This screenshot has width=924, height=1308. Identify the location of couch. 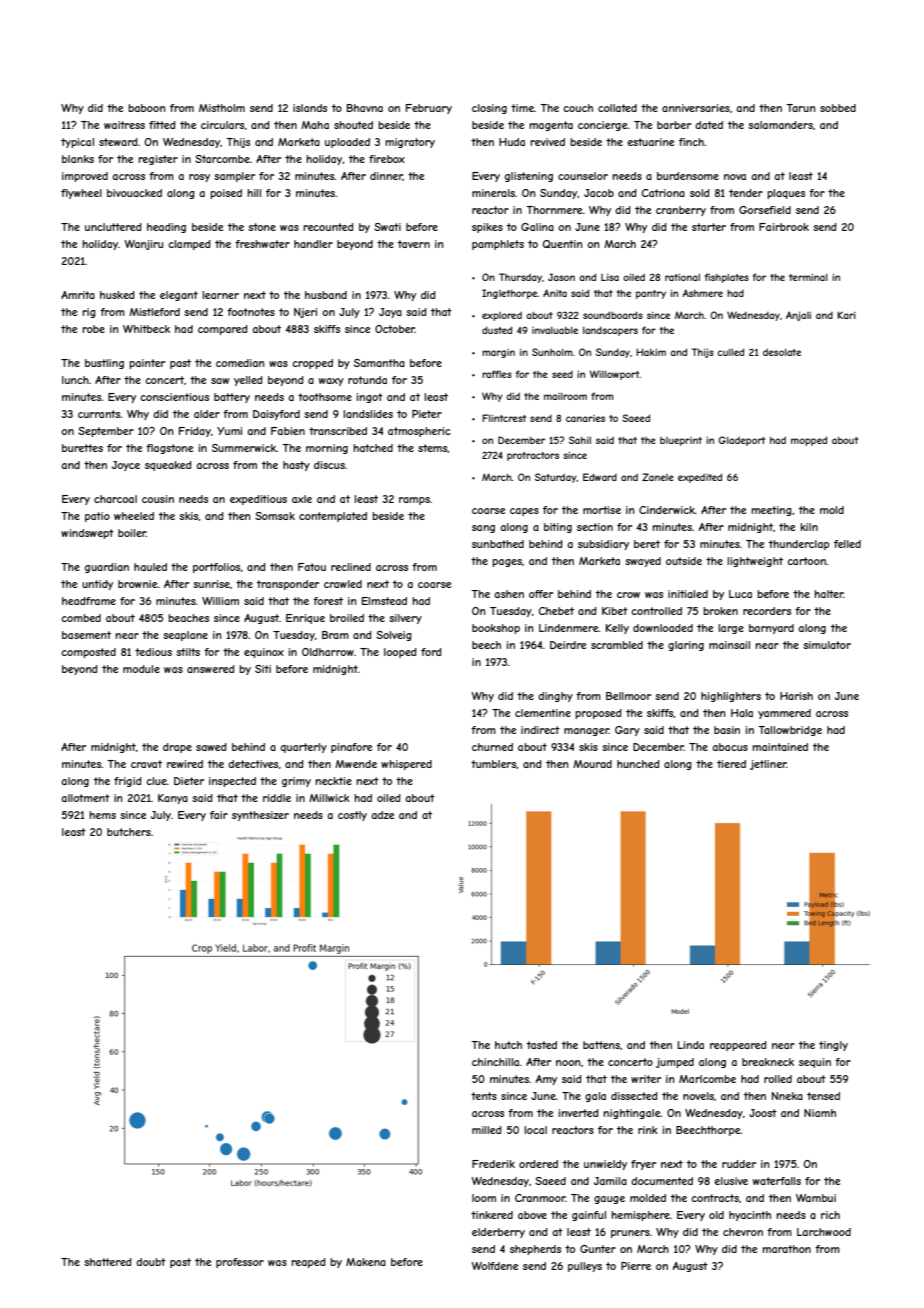
(578, 108).
